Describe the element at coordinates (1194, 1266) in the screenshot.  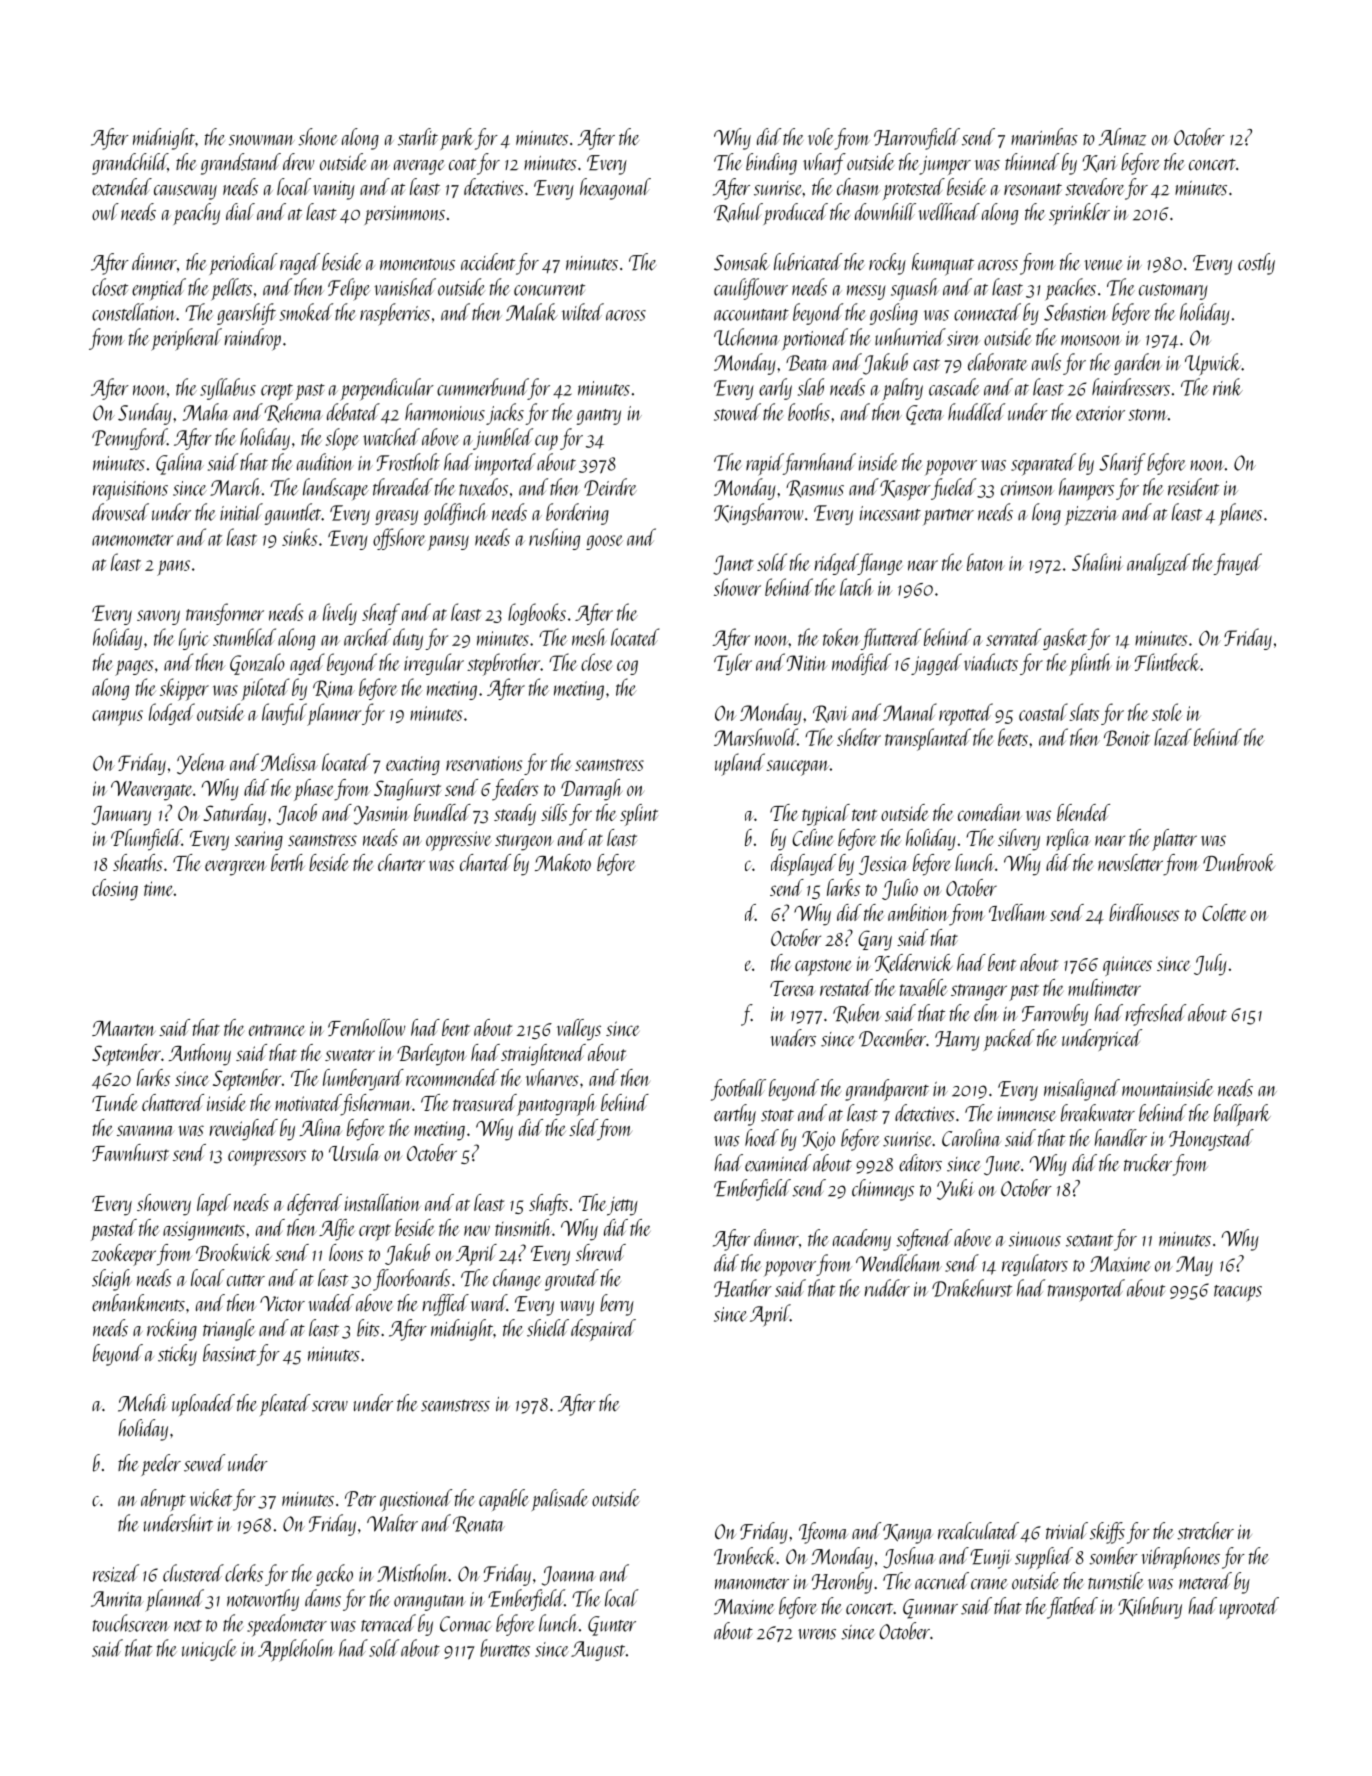
I see `May` at that location.
